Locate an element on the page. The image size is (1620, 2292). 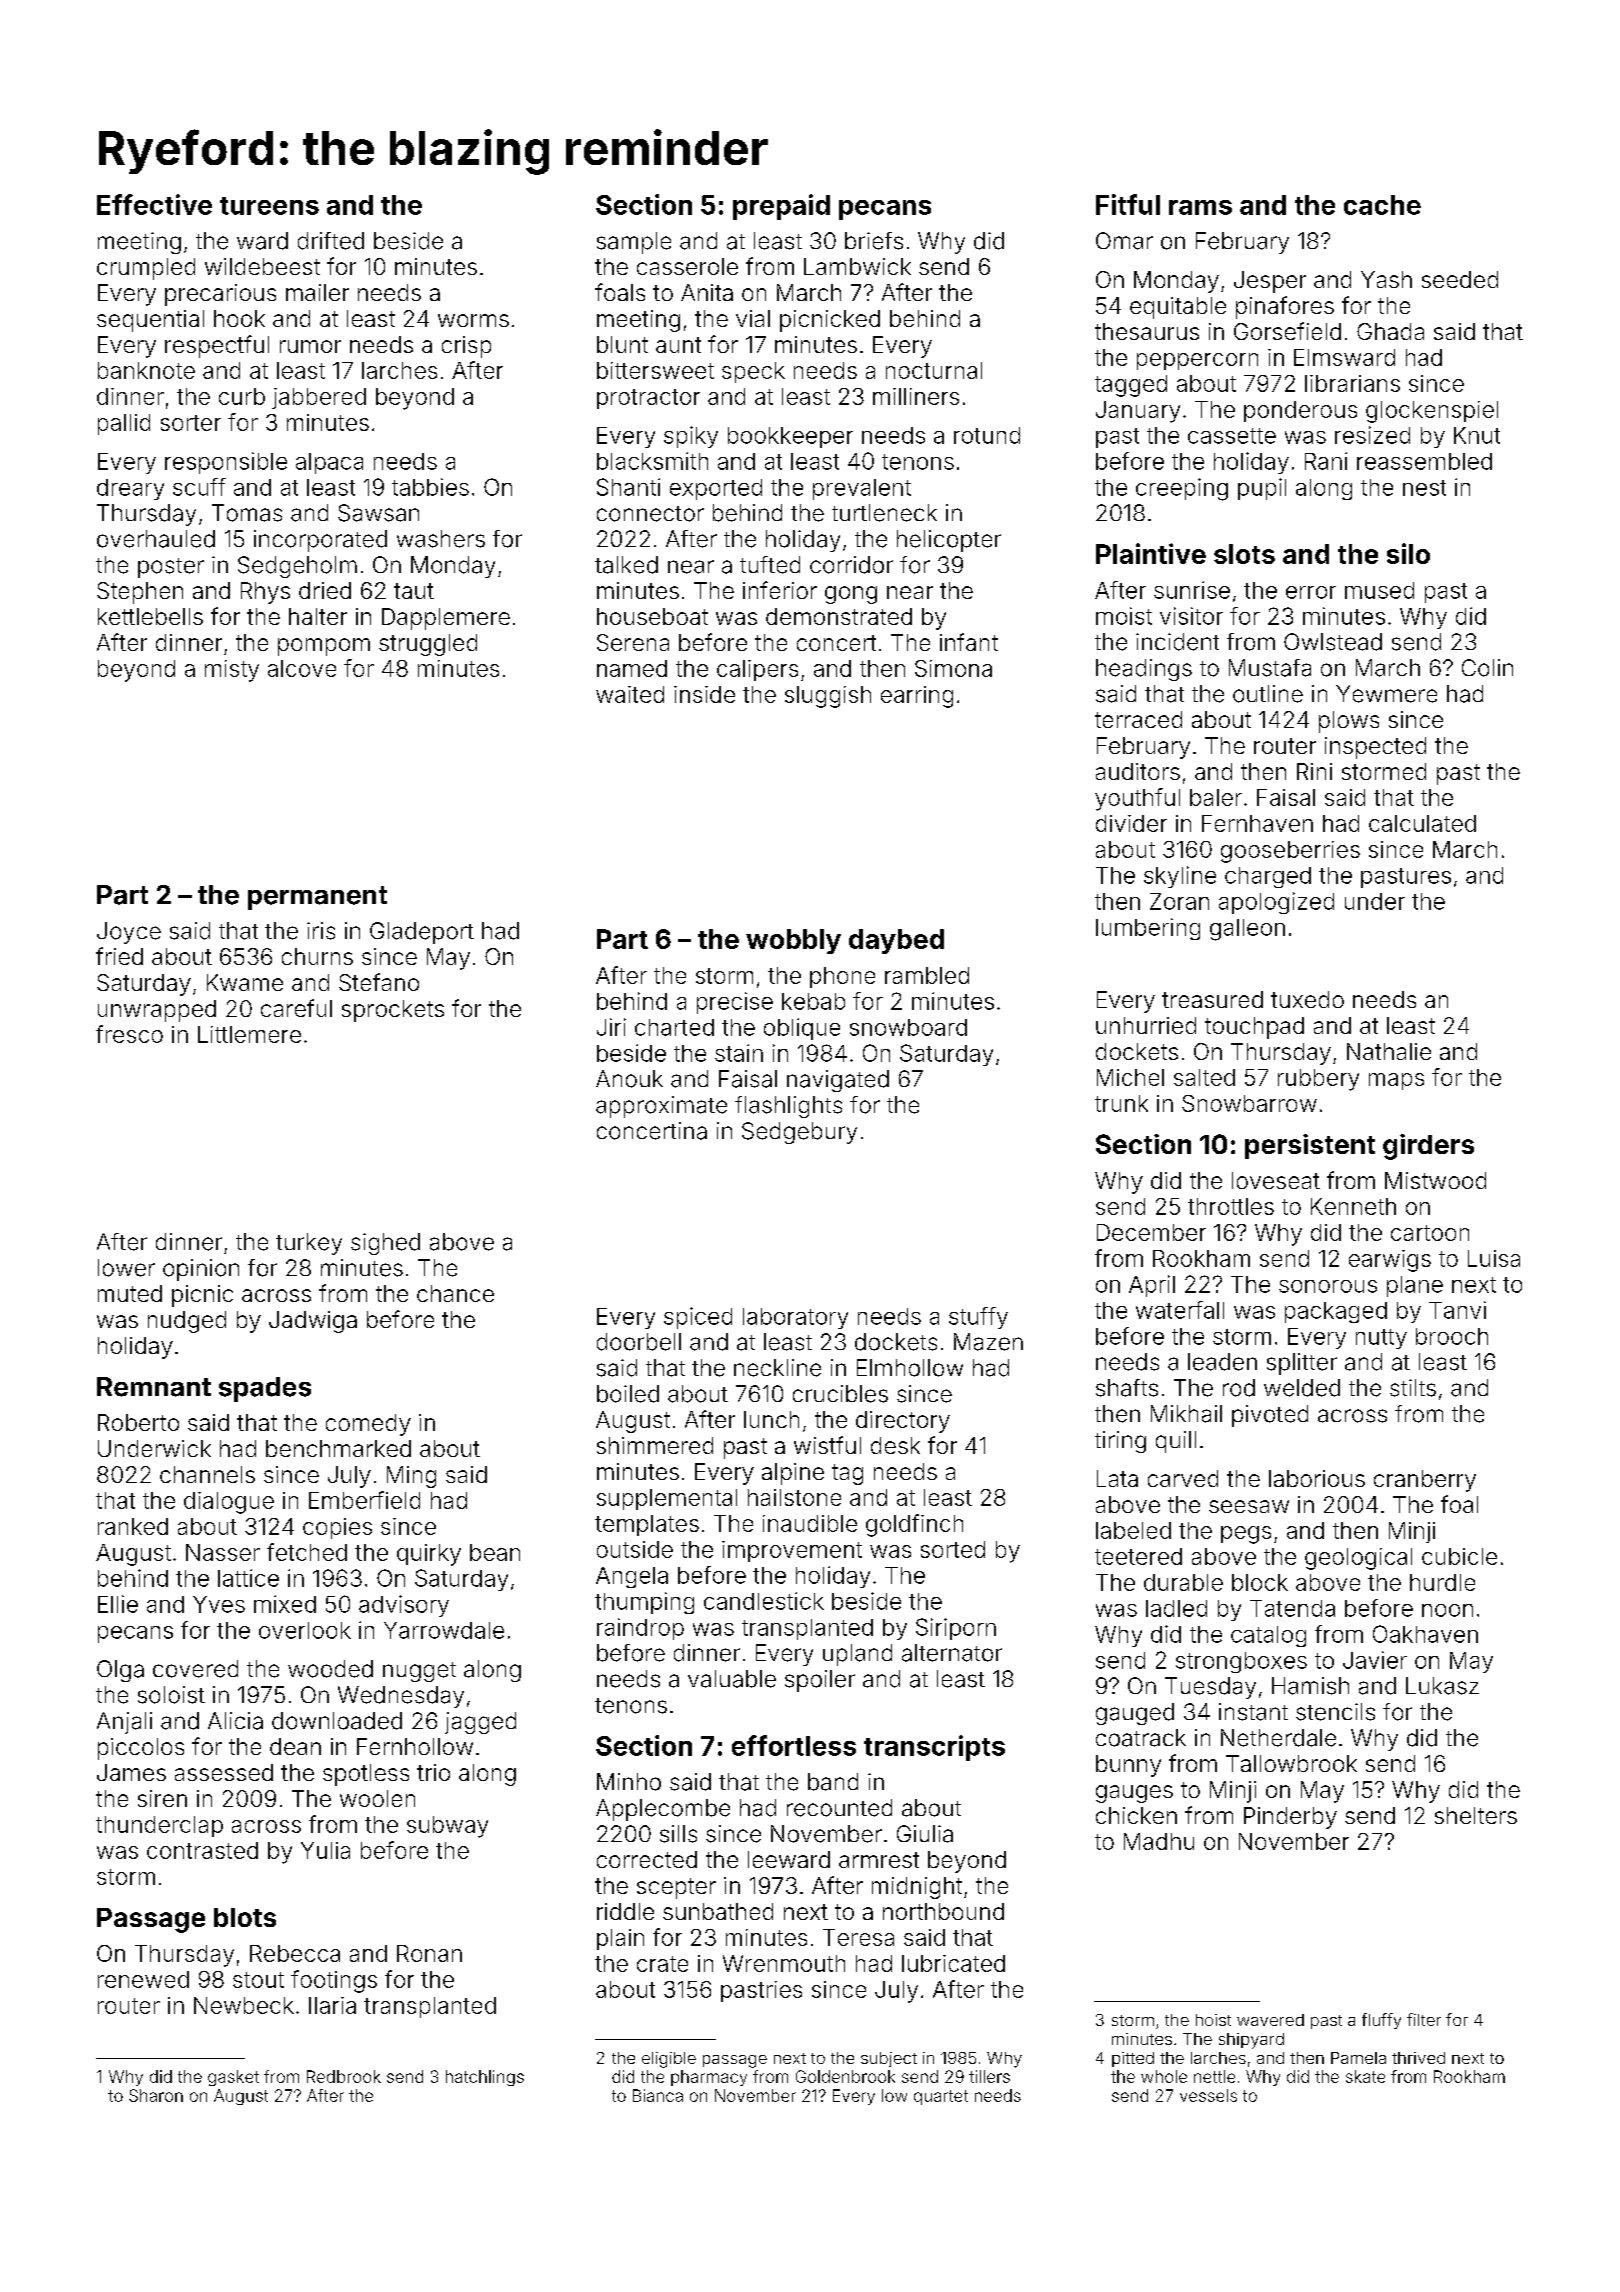
transcripts is located at coordinates (934, 1748).
